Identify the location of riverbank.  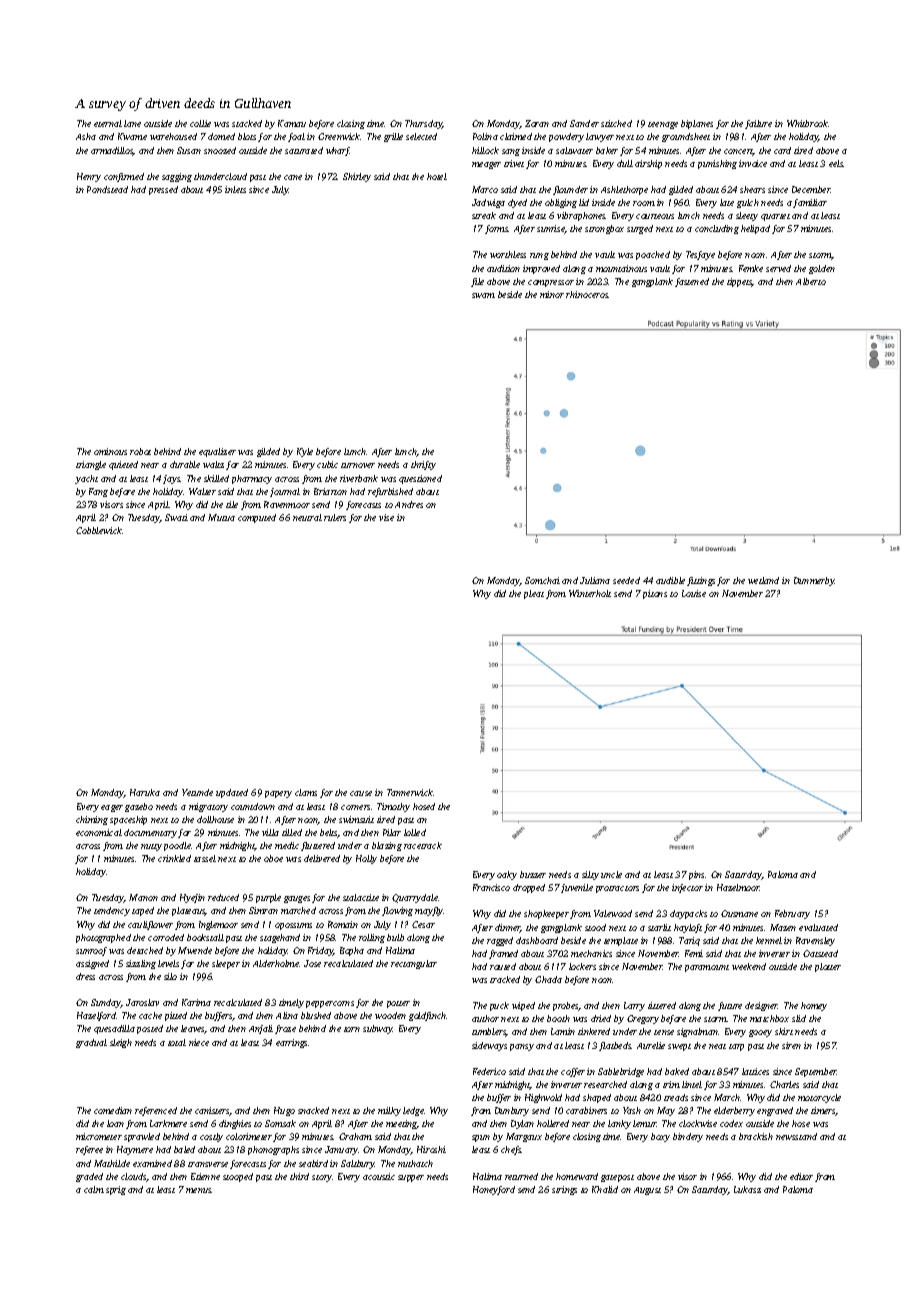
(359, 478).
